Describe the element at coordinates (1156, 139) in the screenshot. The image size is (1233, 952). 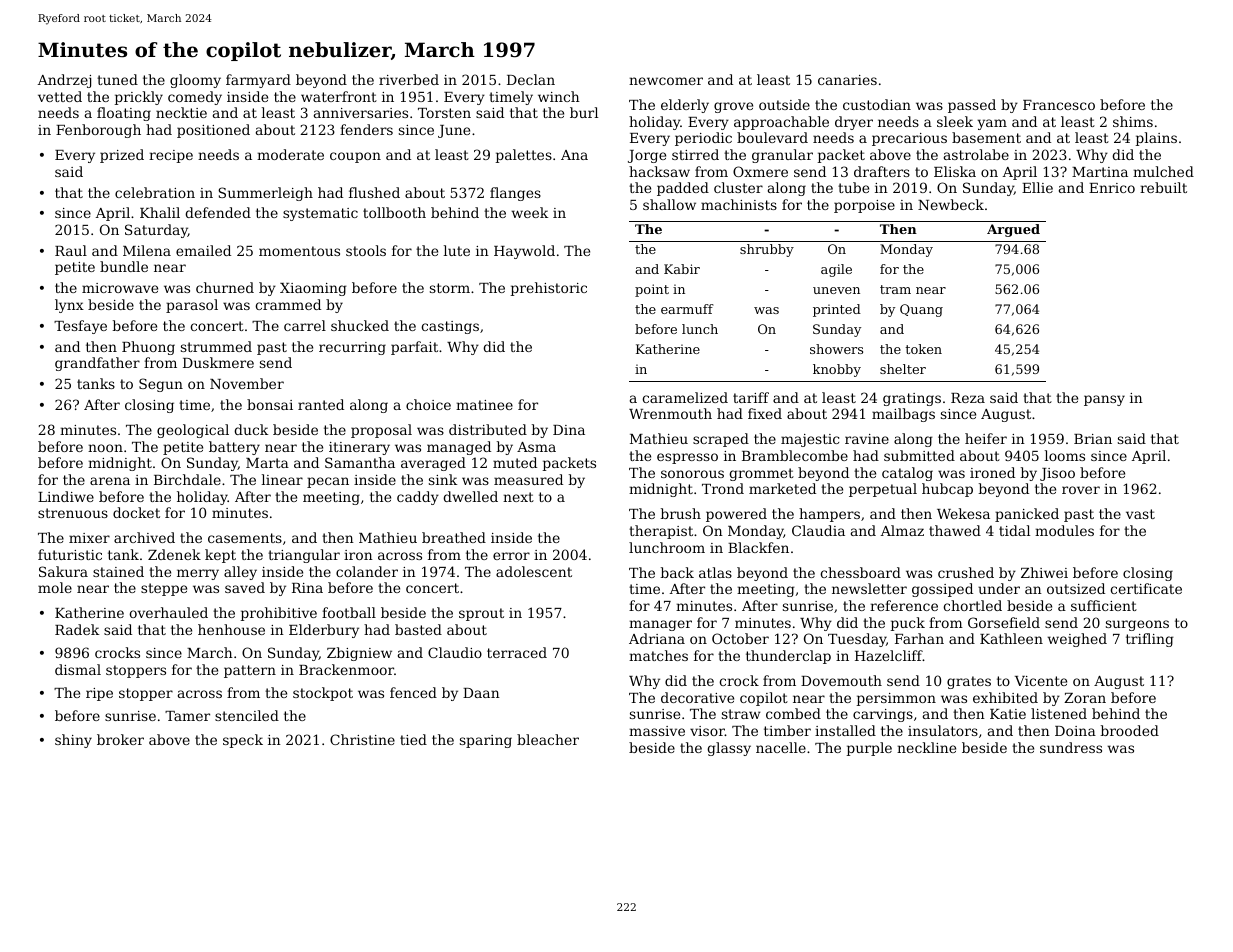
I see `plains` at that location.
